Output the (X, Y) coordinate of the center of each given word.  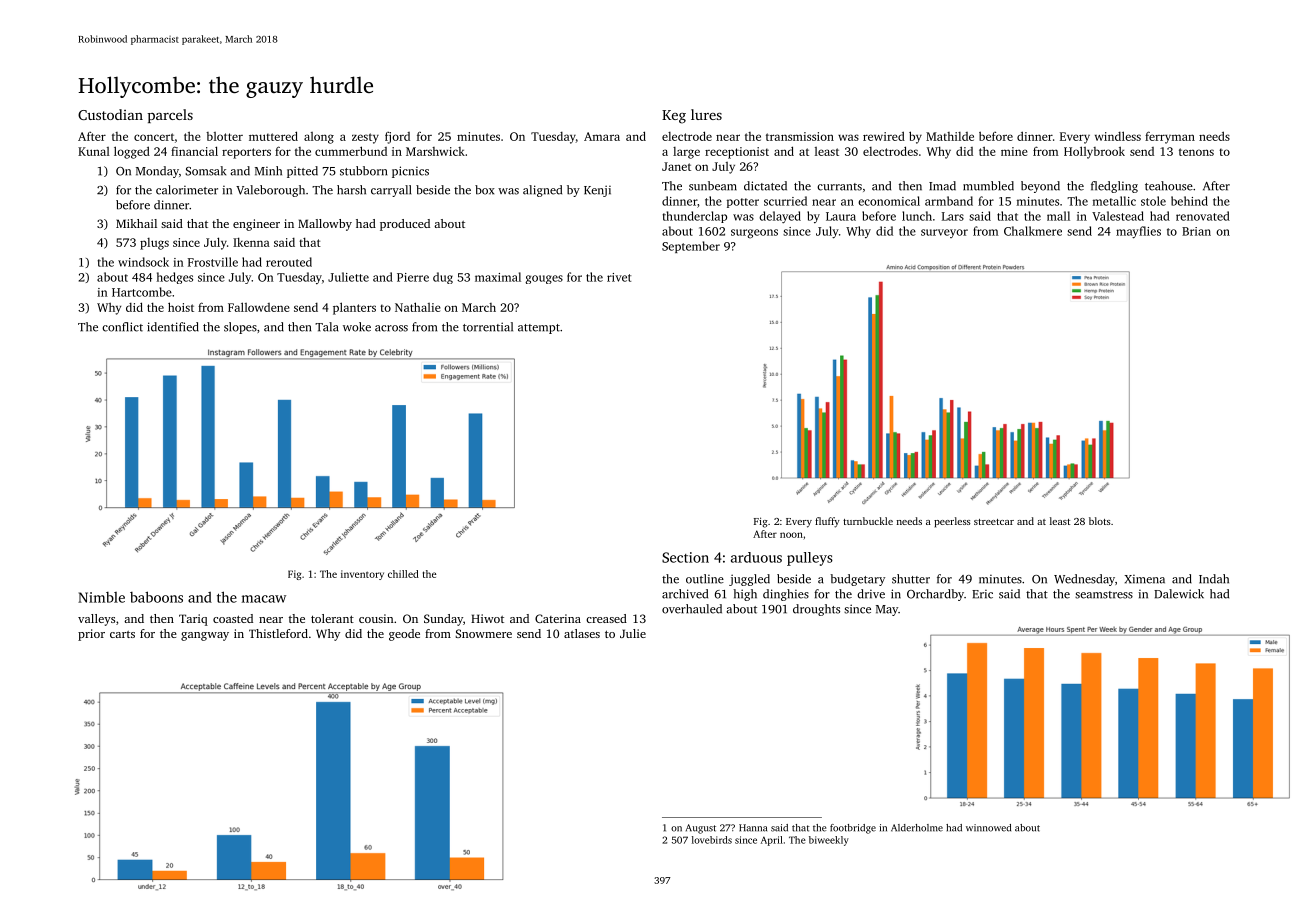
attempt (539, 329)
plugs (154, 244)
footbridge (853, 829)
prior (91, 635)
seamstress (1104, 595)
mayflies (1138, 232)
